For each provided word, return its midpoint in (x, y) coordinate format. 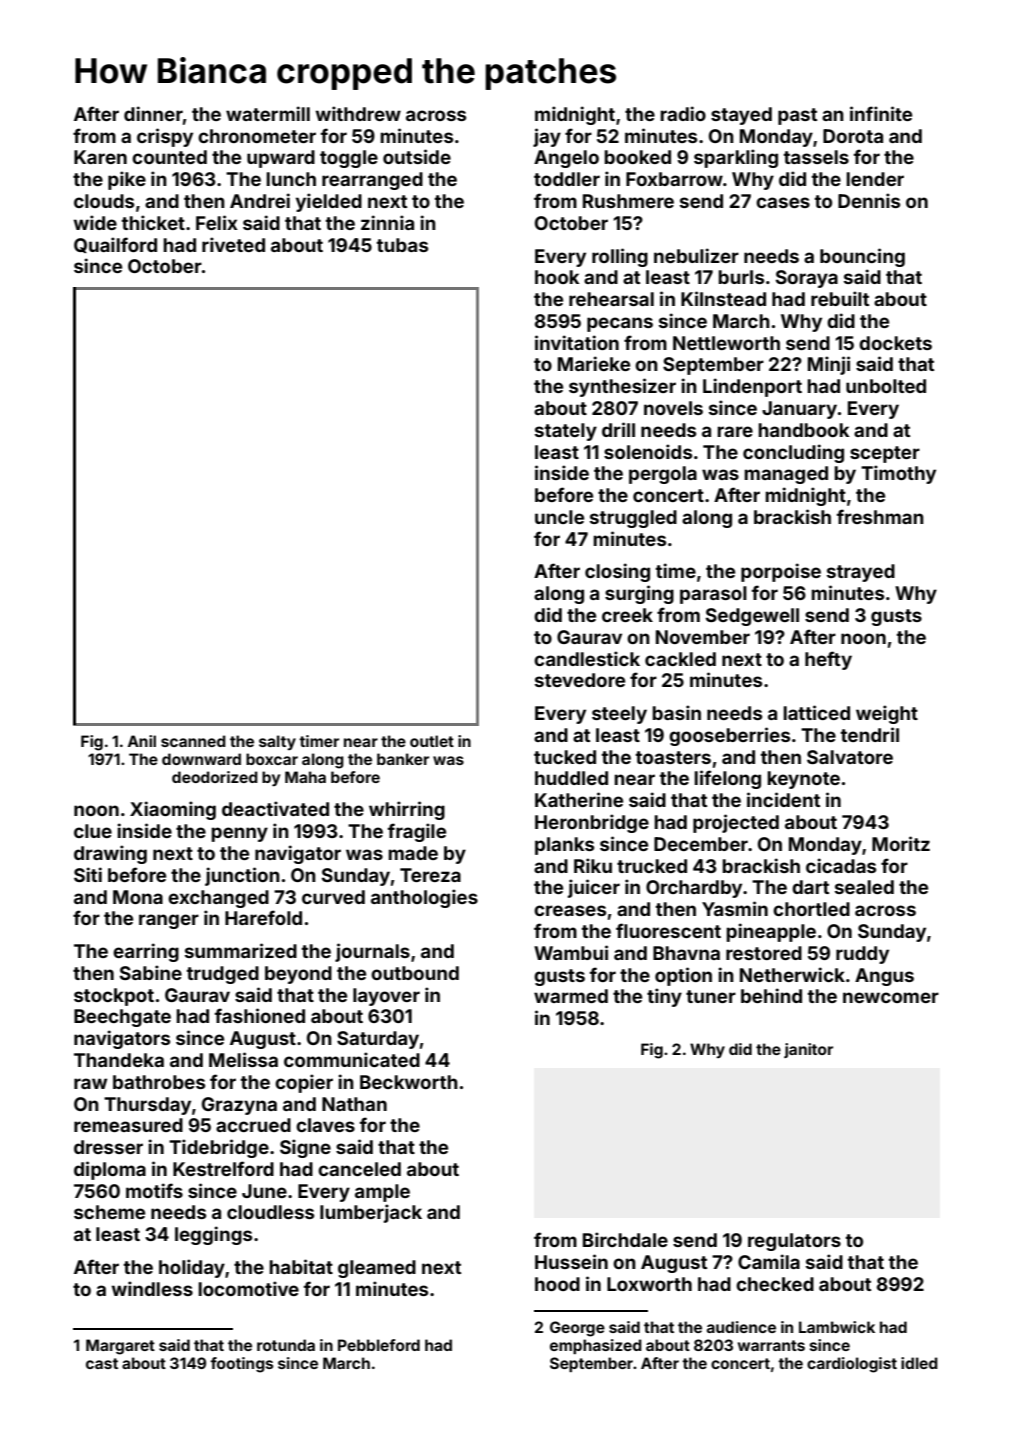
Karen (100, 157)
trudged (223, 975)
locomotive (248, 1288)
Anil (142, 741)
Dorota (853, 136)
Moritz (901, 843)
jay (547, 137)
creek (627, 615)
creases (570, 910)
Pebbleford (379, 1345)
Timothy (898, 474)
